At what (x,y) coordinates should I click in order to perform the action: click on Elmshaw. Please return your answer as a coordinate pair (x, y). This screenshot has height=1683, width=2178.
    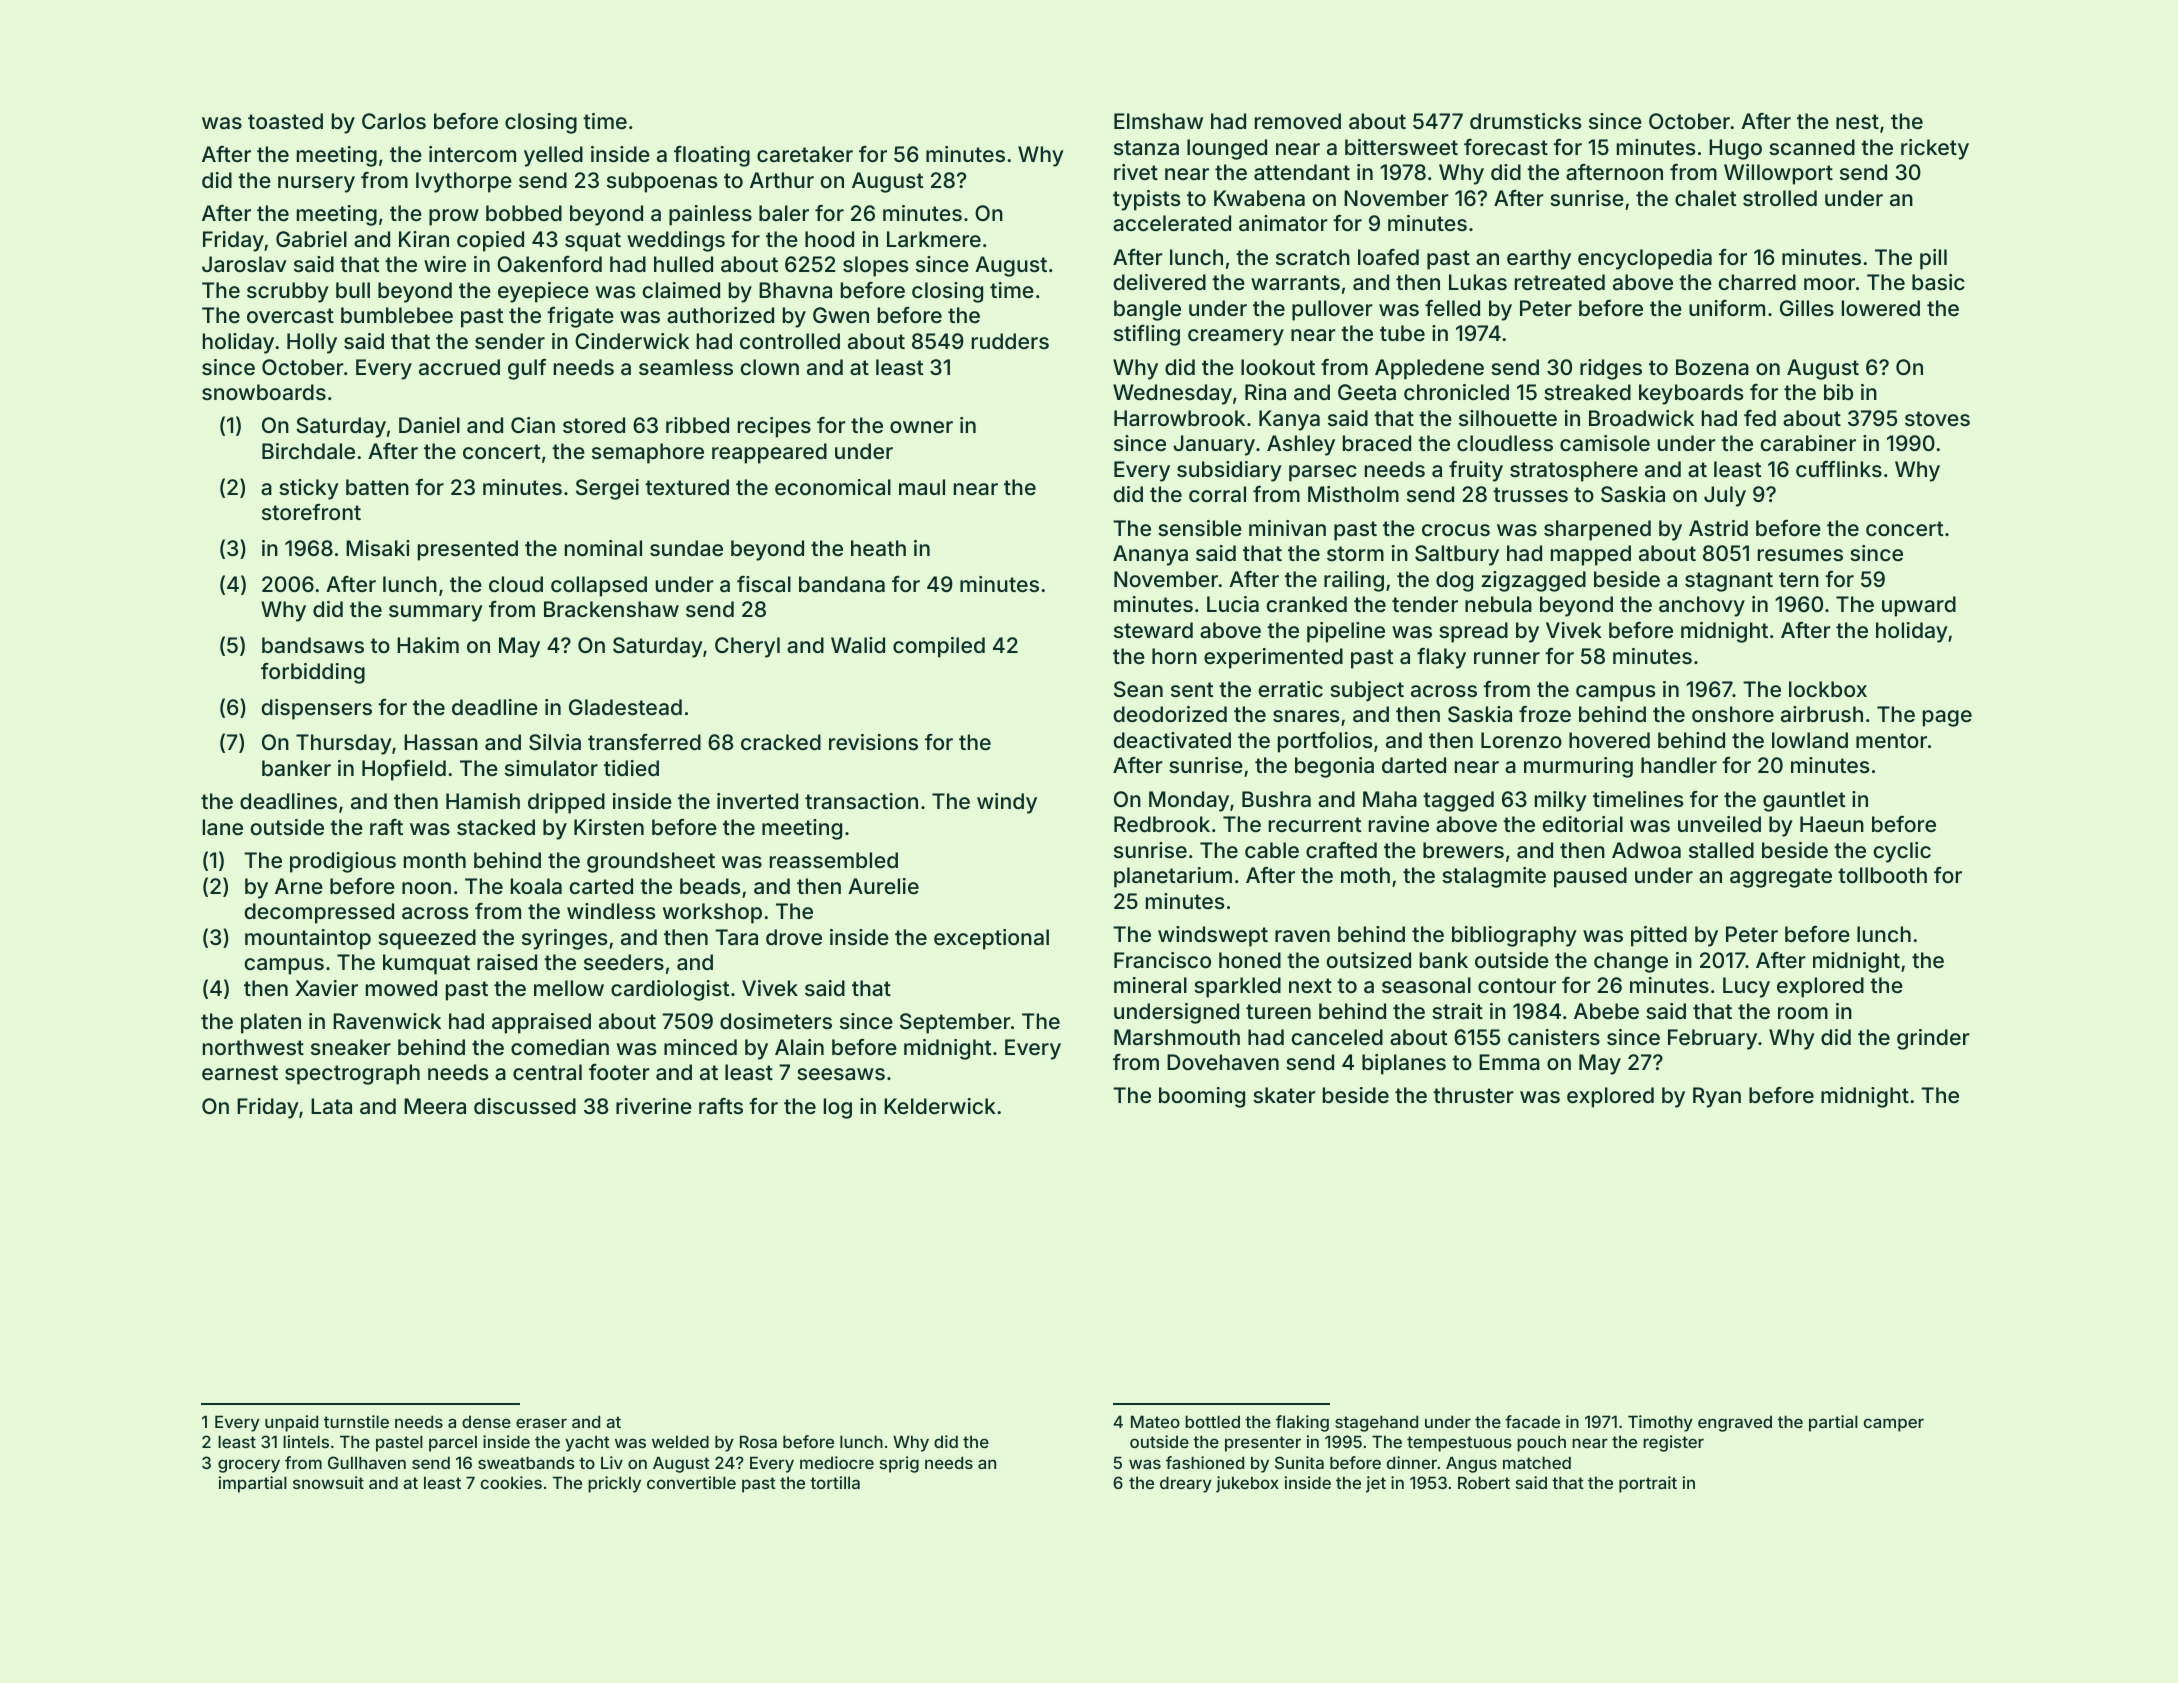
    Looking at the image, I should click on (1158, 121).
